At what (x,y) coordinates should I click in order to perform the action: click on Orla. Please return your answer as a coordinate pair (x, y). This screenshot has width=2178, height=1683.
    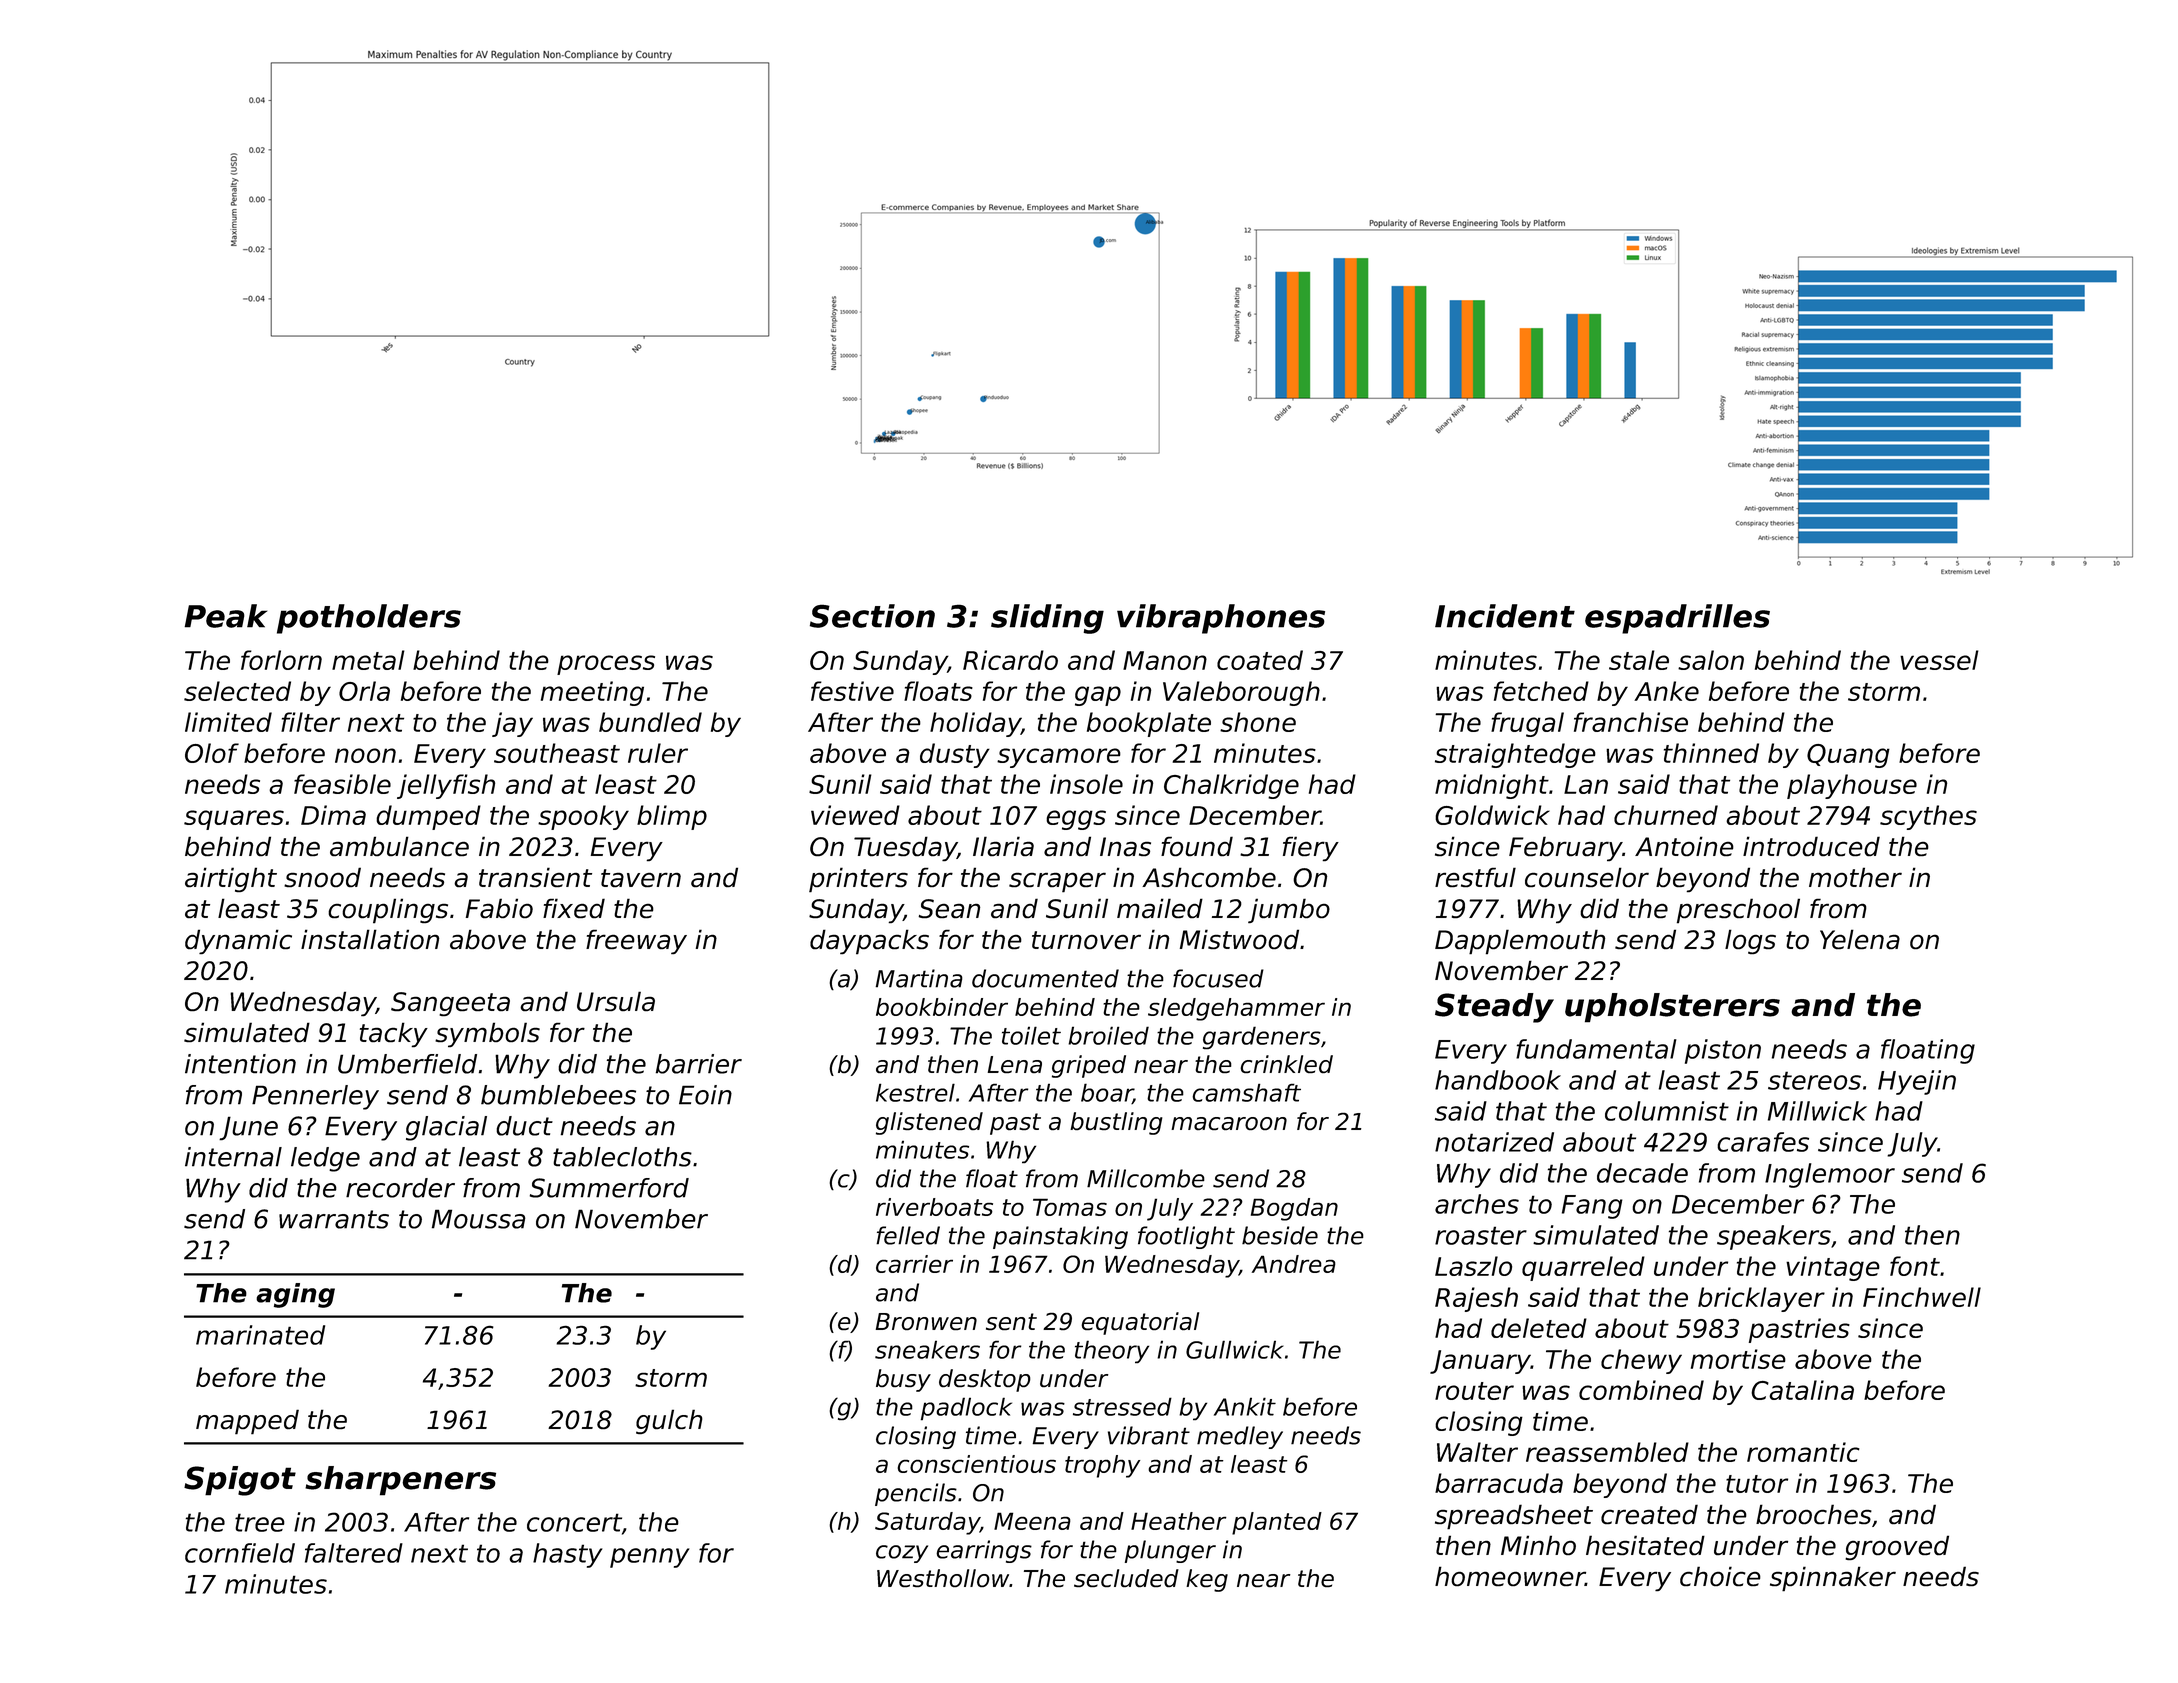
    Looking at the image, I should click on (364, 691).
